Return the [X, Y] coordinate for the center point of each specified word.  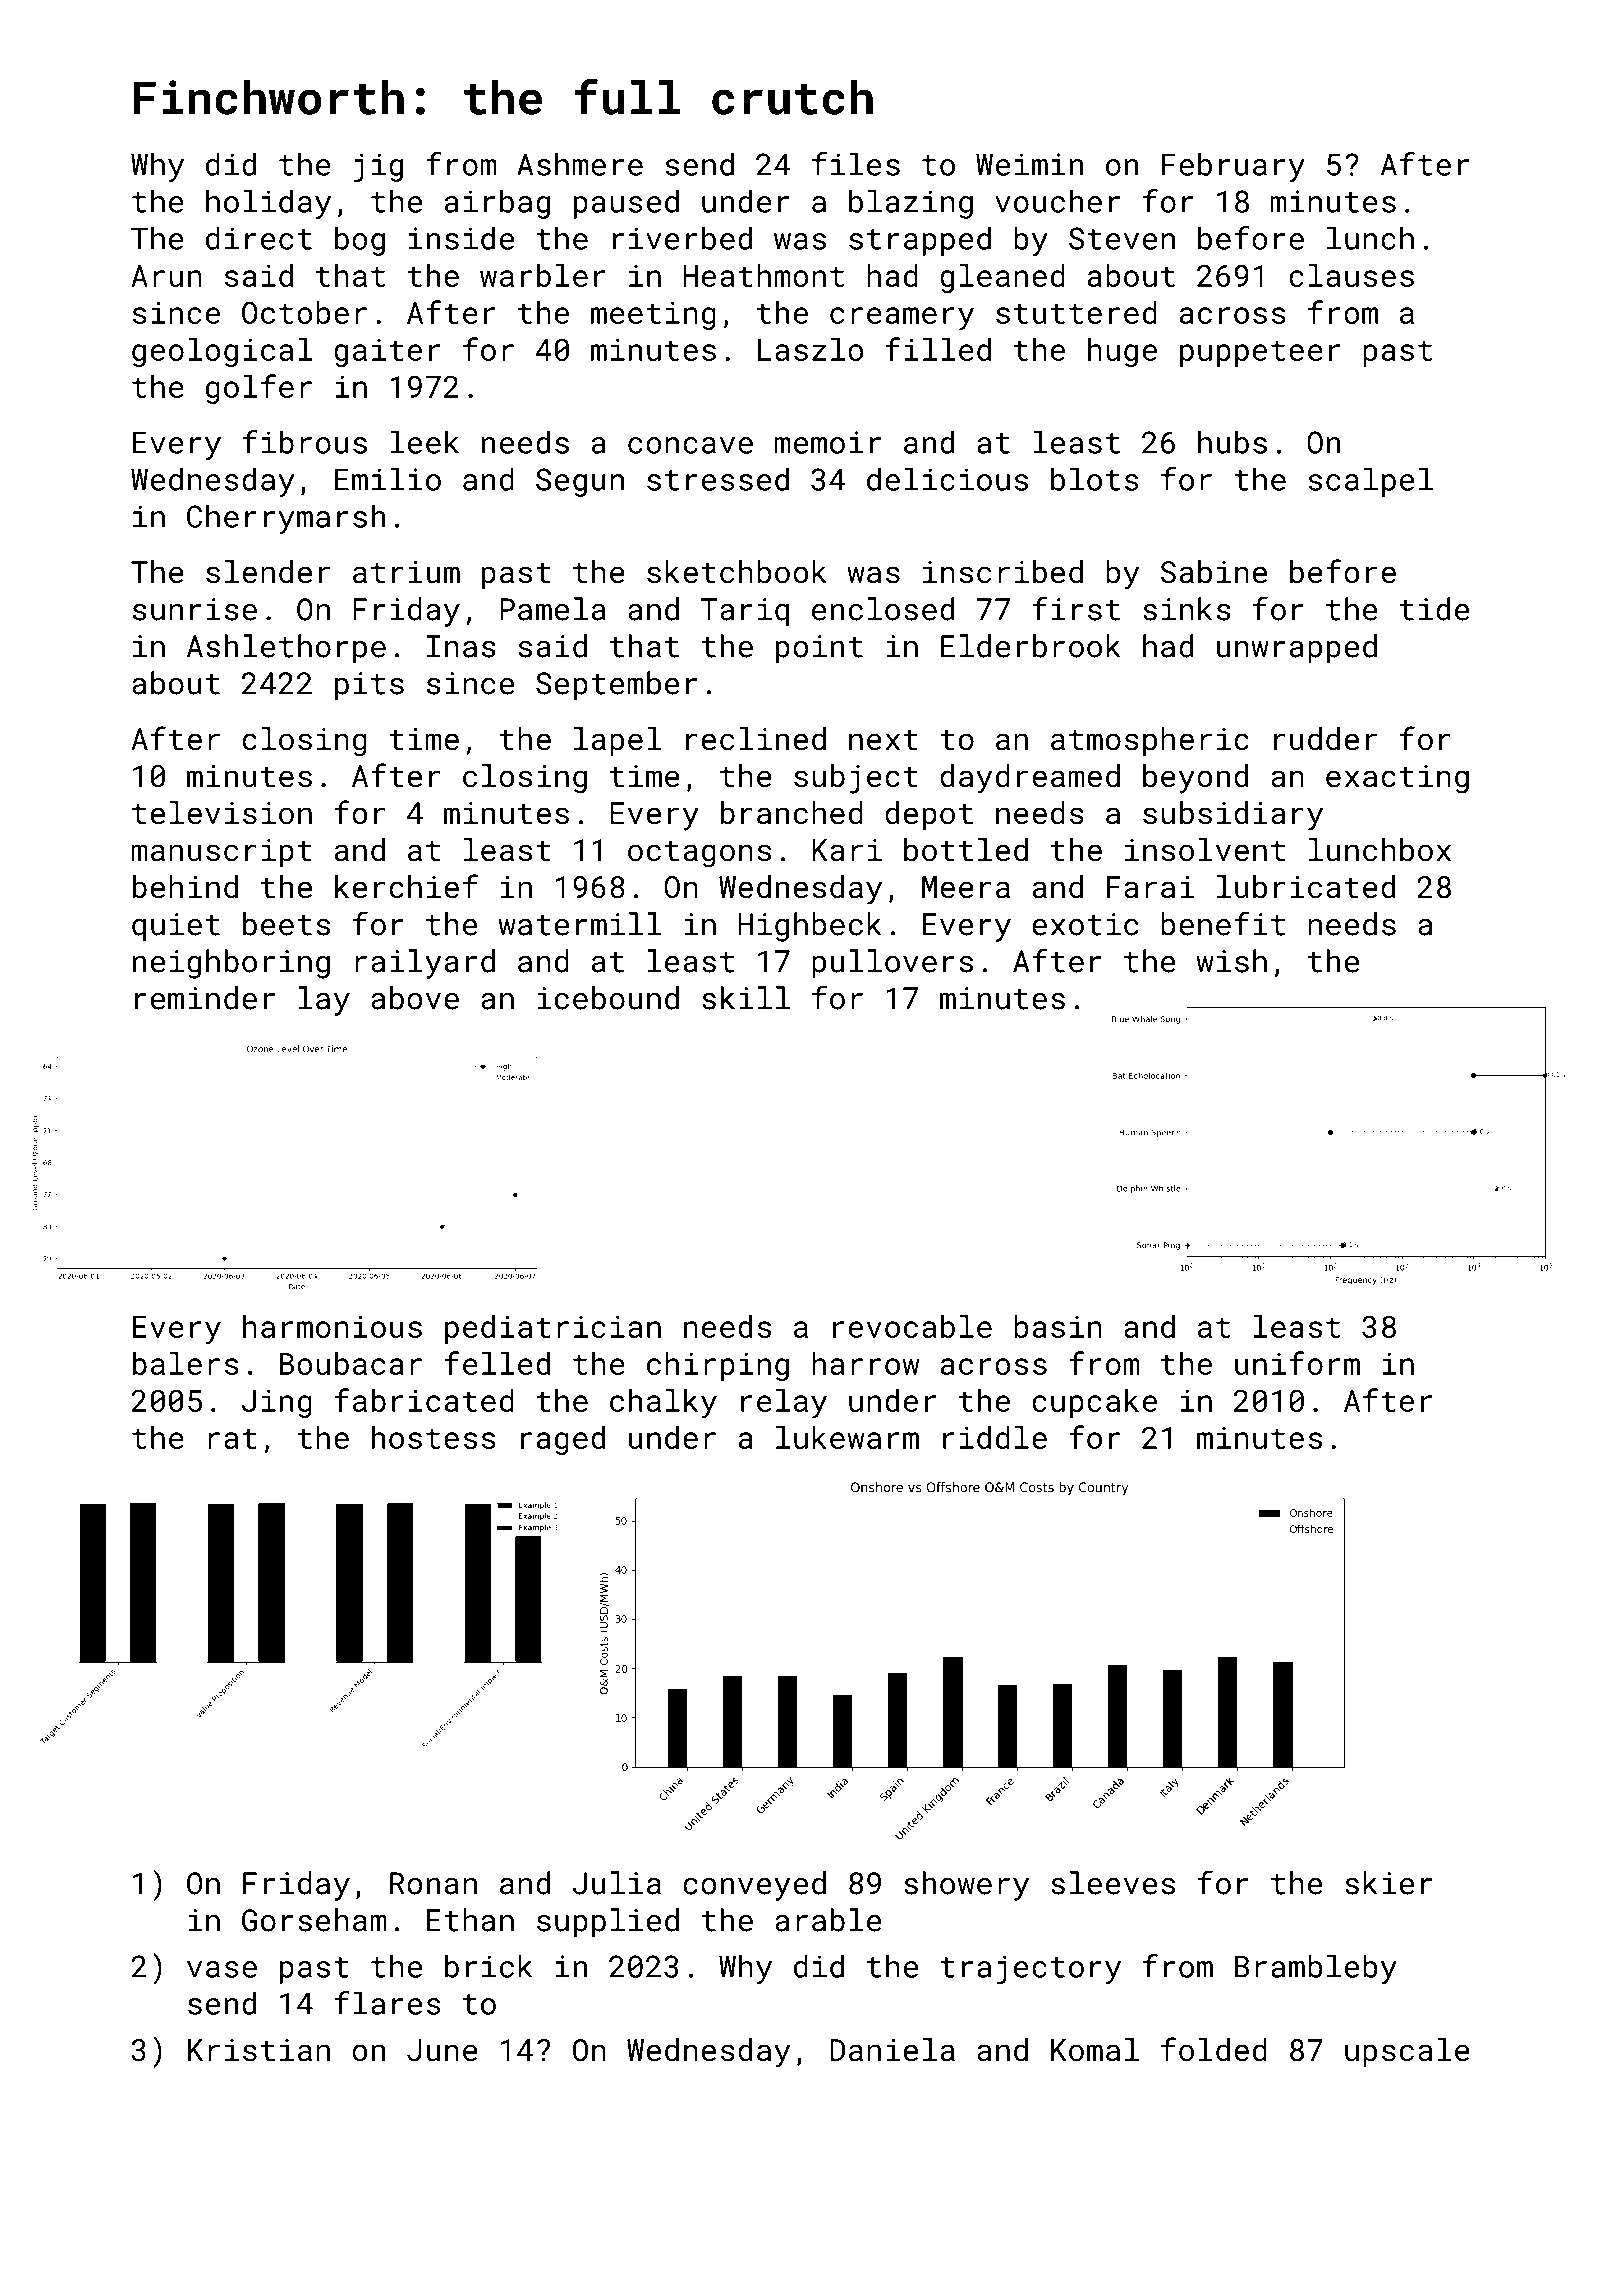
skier [1388, 1883]
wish [1231, 961]
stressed [718, 479]
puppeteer [1260, 353]
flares [388, 2003]
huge [1122, 352]
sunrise [195, 609]
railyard [425, 964]
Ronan [433, 1883]
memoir [827, 442]
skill [746, 998]
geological [222, 352]
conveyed [754, 1886]
